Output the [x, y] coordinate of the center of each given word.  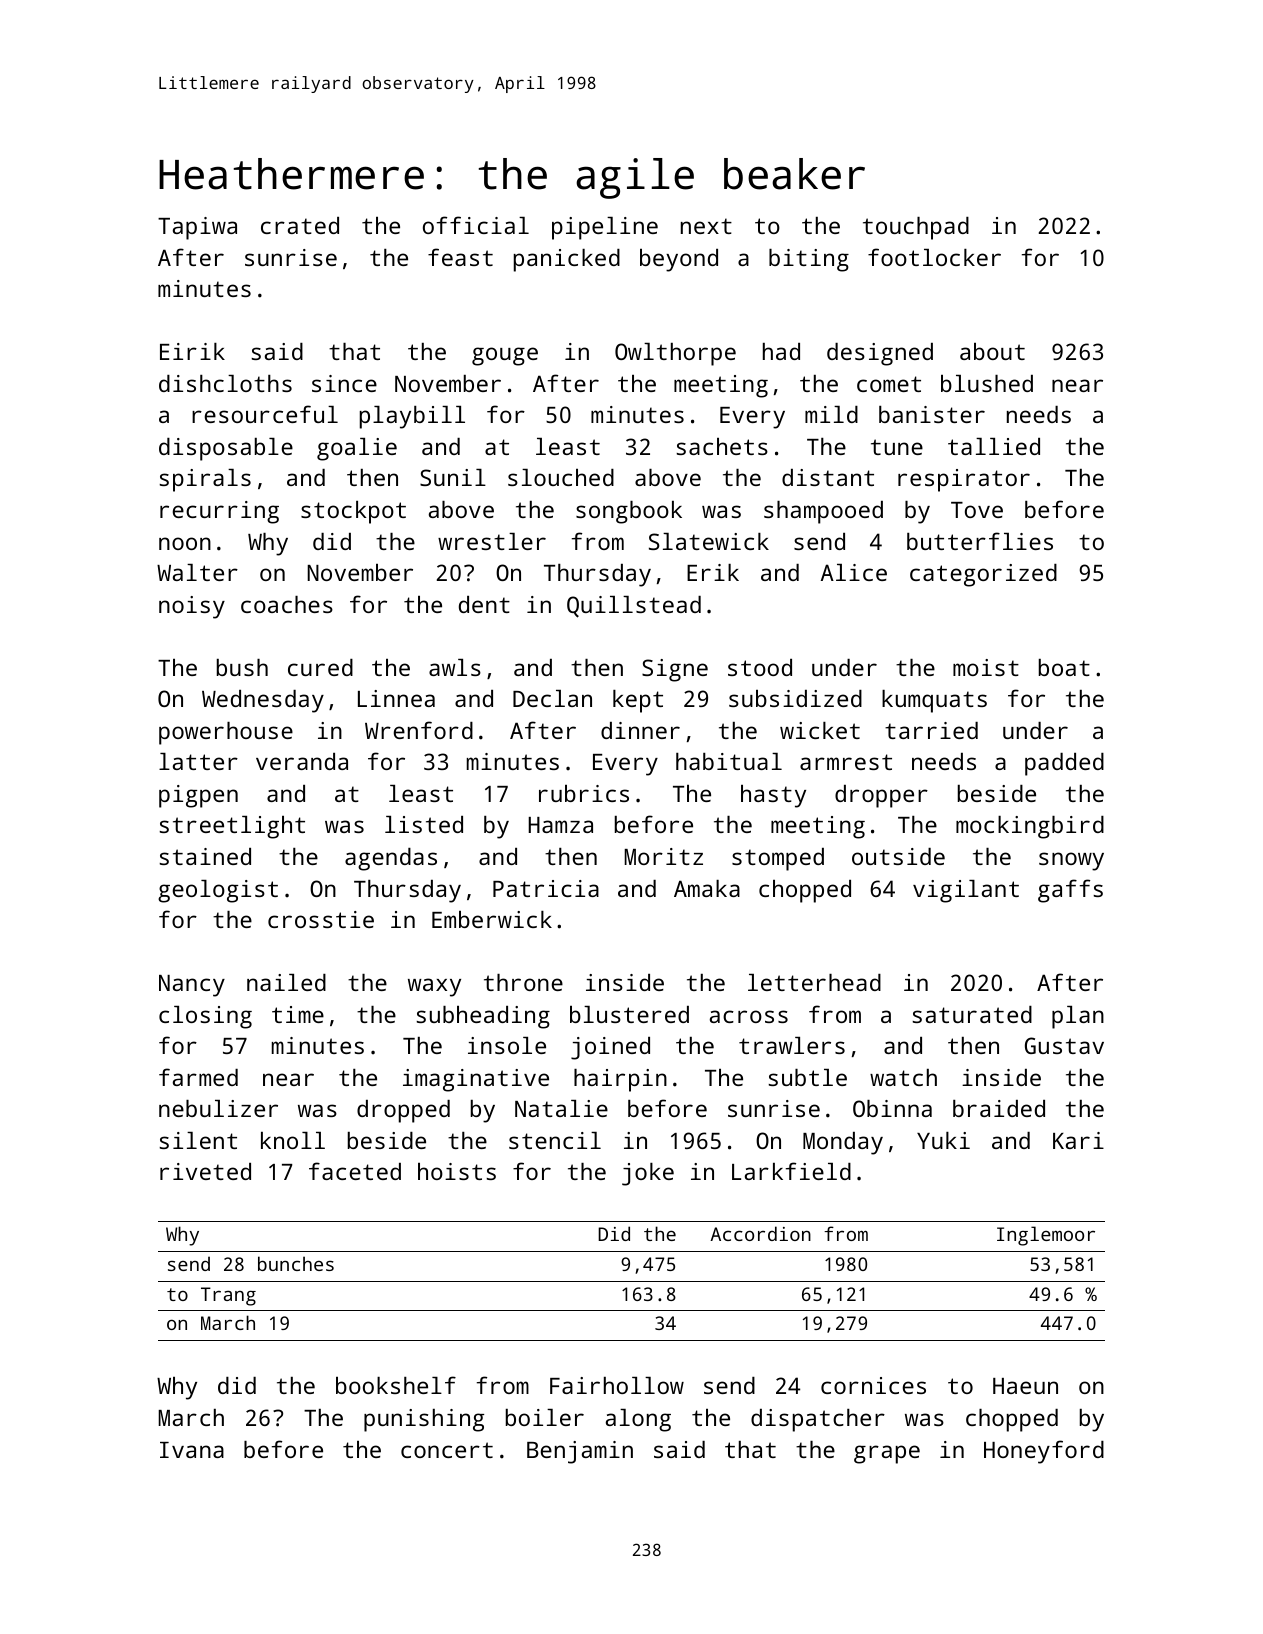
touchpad [916, 228]
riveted [205, 1171]
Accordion [760, 1233]
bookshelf [396, 1385]
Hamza [560, 825]
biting [809, 260]
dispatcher [818, 1420]
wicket [820, 730]
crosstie [321, 919]
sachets [722, 446]
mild [831, 414]
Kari [1078, 1140]
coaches [287, 604]
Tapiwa [197, 228]
